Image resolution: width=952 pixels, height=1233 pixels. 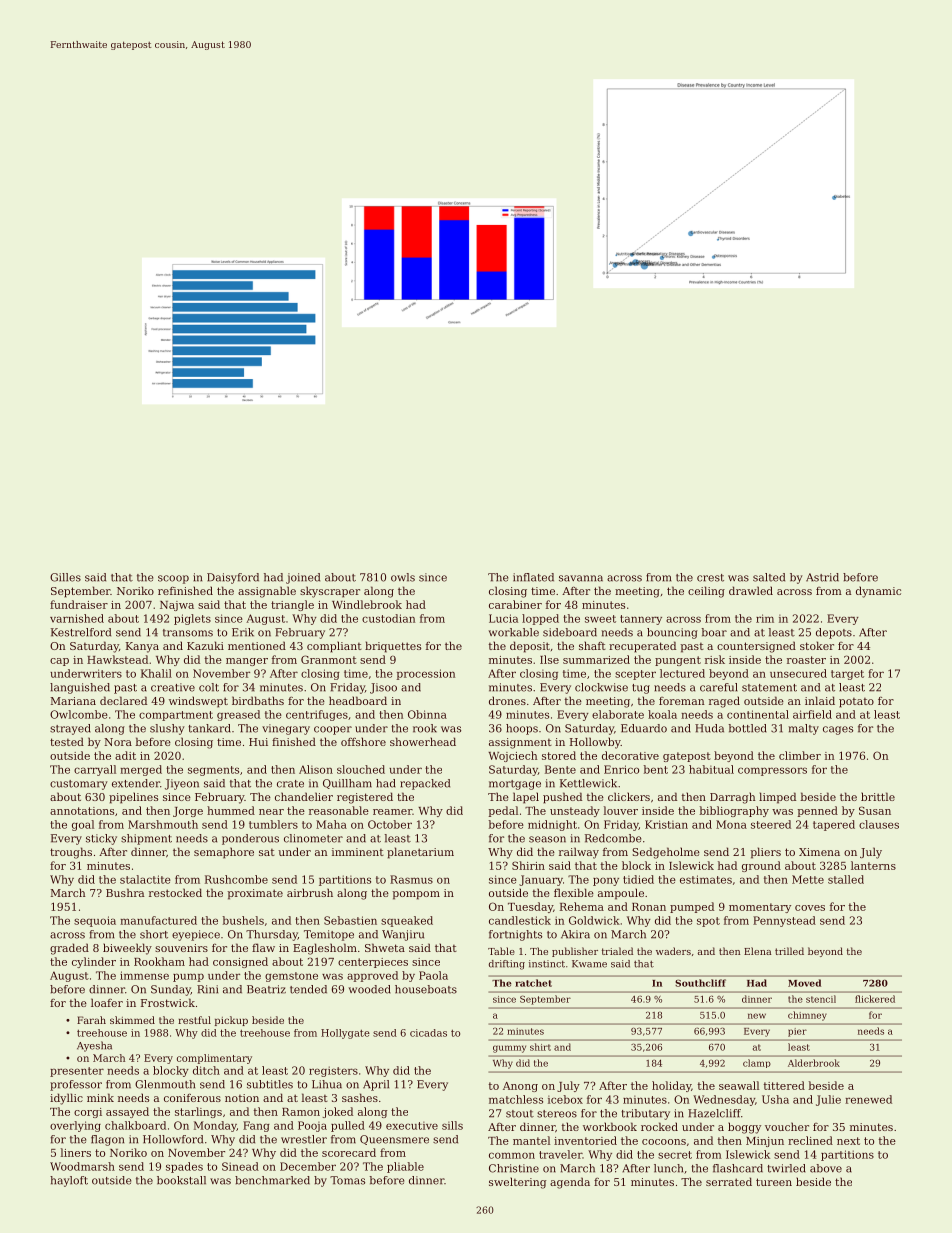 What do you see at coordinates (347, 1180) in the screenshot?
I see `Tomas` at bounding box center [347, 1180].
